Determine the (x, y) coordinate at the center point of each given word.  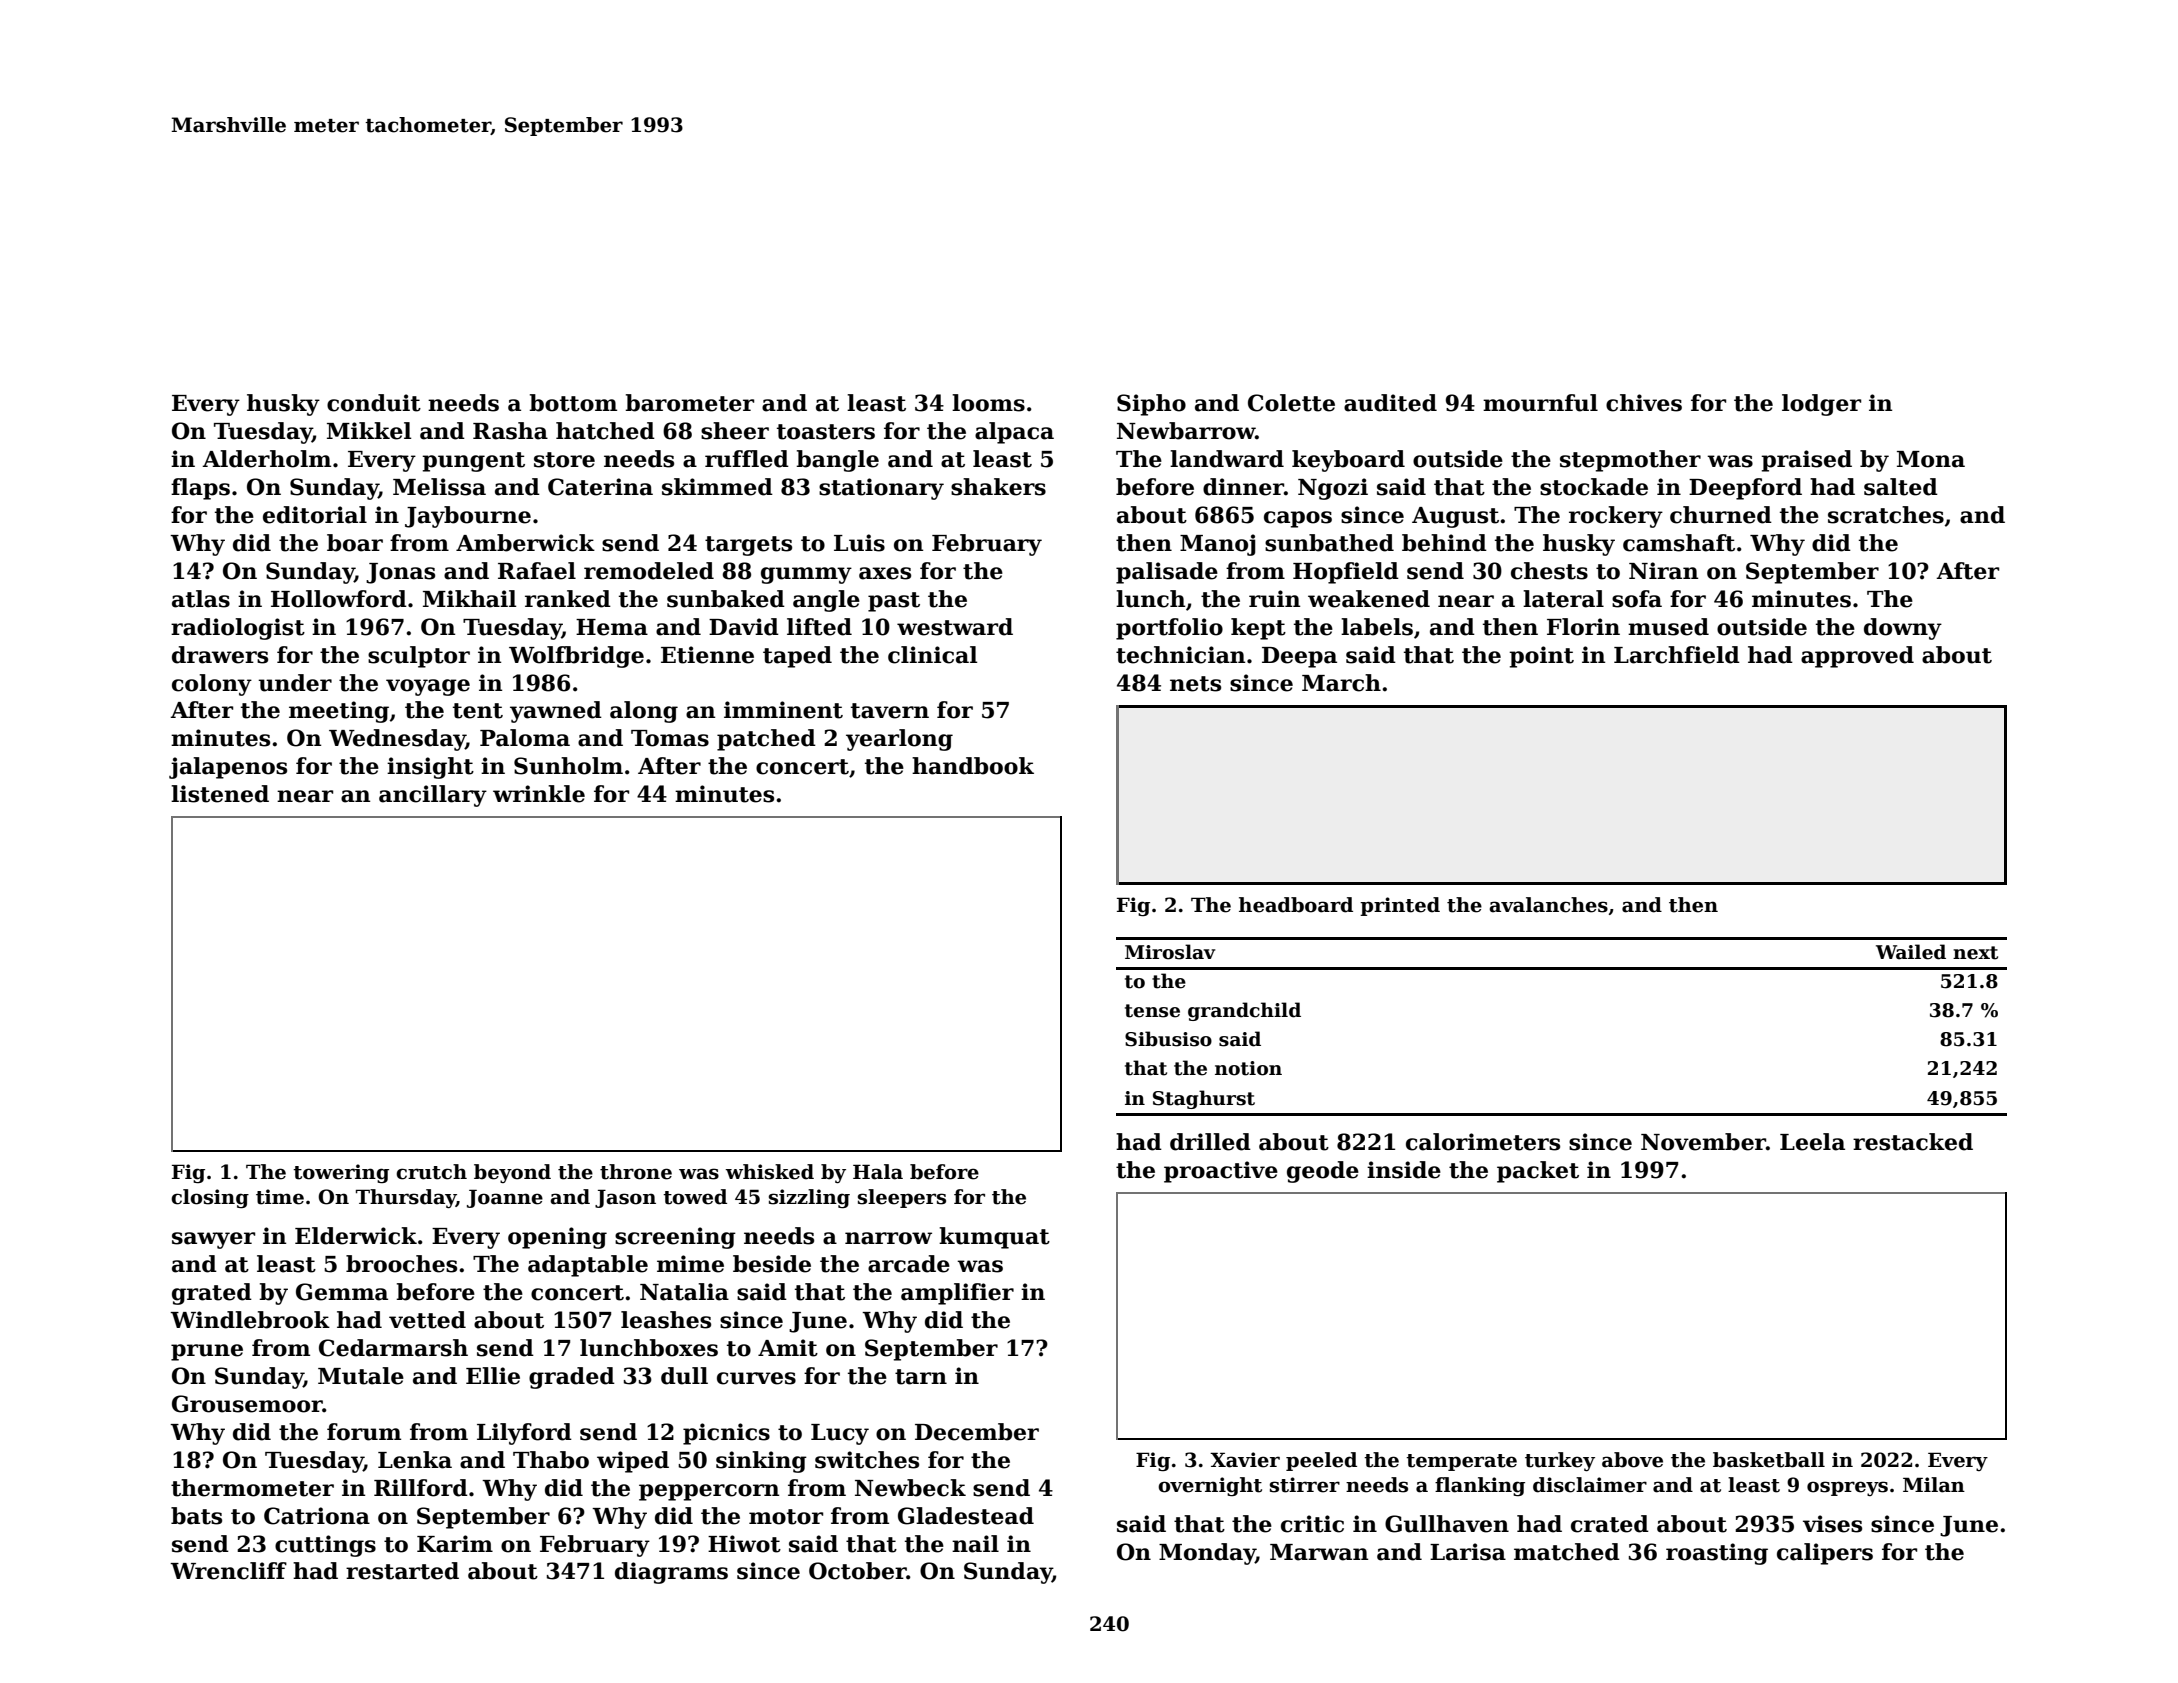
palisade (1167, 573)
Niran (1663, 571)
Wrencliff (228, 1571)
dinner (1243, 487)
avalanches (1548, 905)
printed (1400, 906)
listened (220, 794)
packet (1538, 1172)
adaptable (588, 1266)
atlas (201, 599)
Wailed (1911, 952)
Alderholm (266, 459)
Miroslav (1170, 952)
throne (636, 1172)
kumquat (994, 1238)
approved (1857, 657)
